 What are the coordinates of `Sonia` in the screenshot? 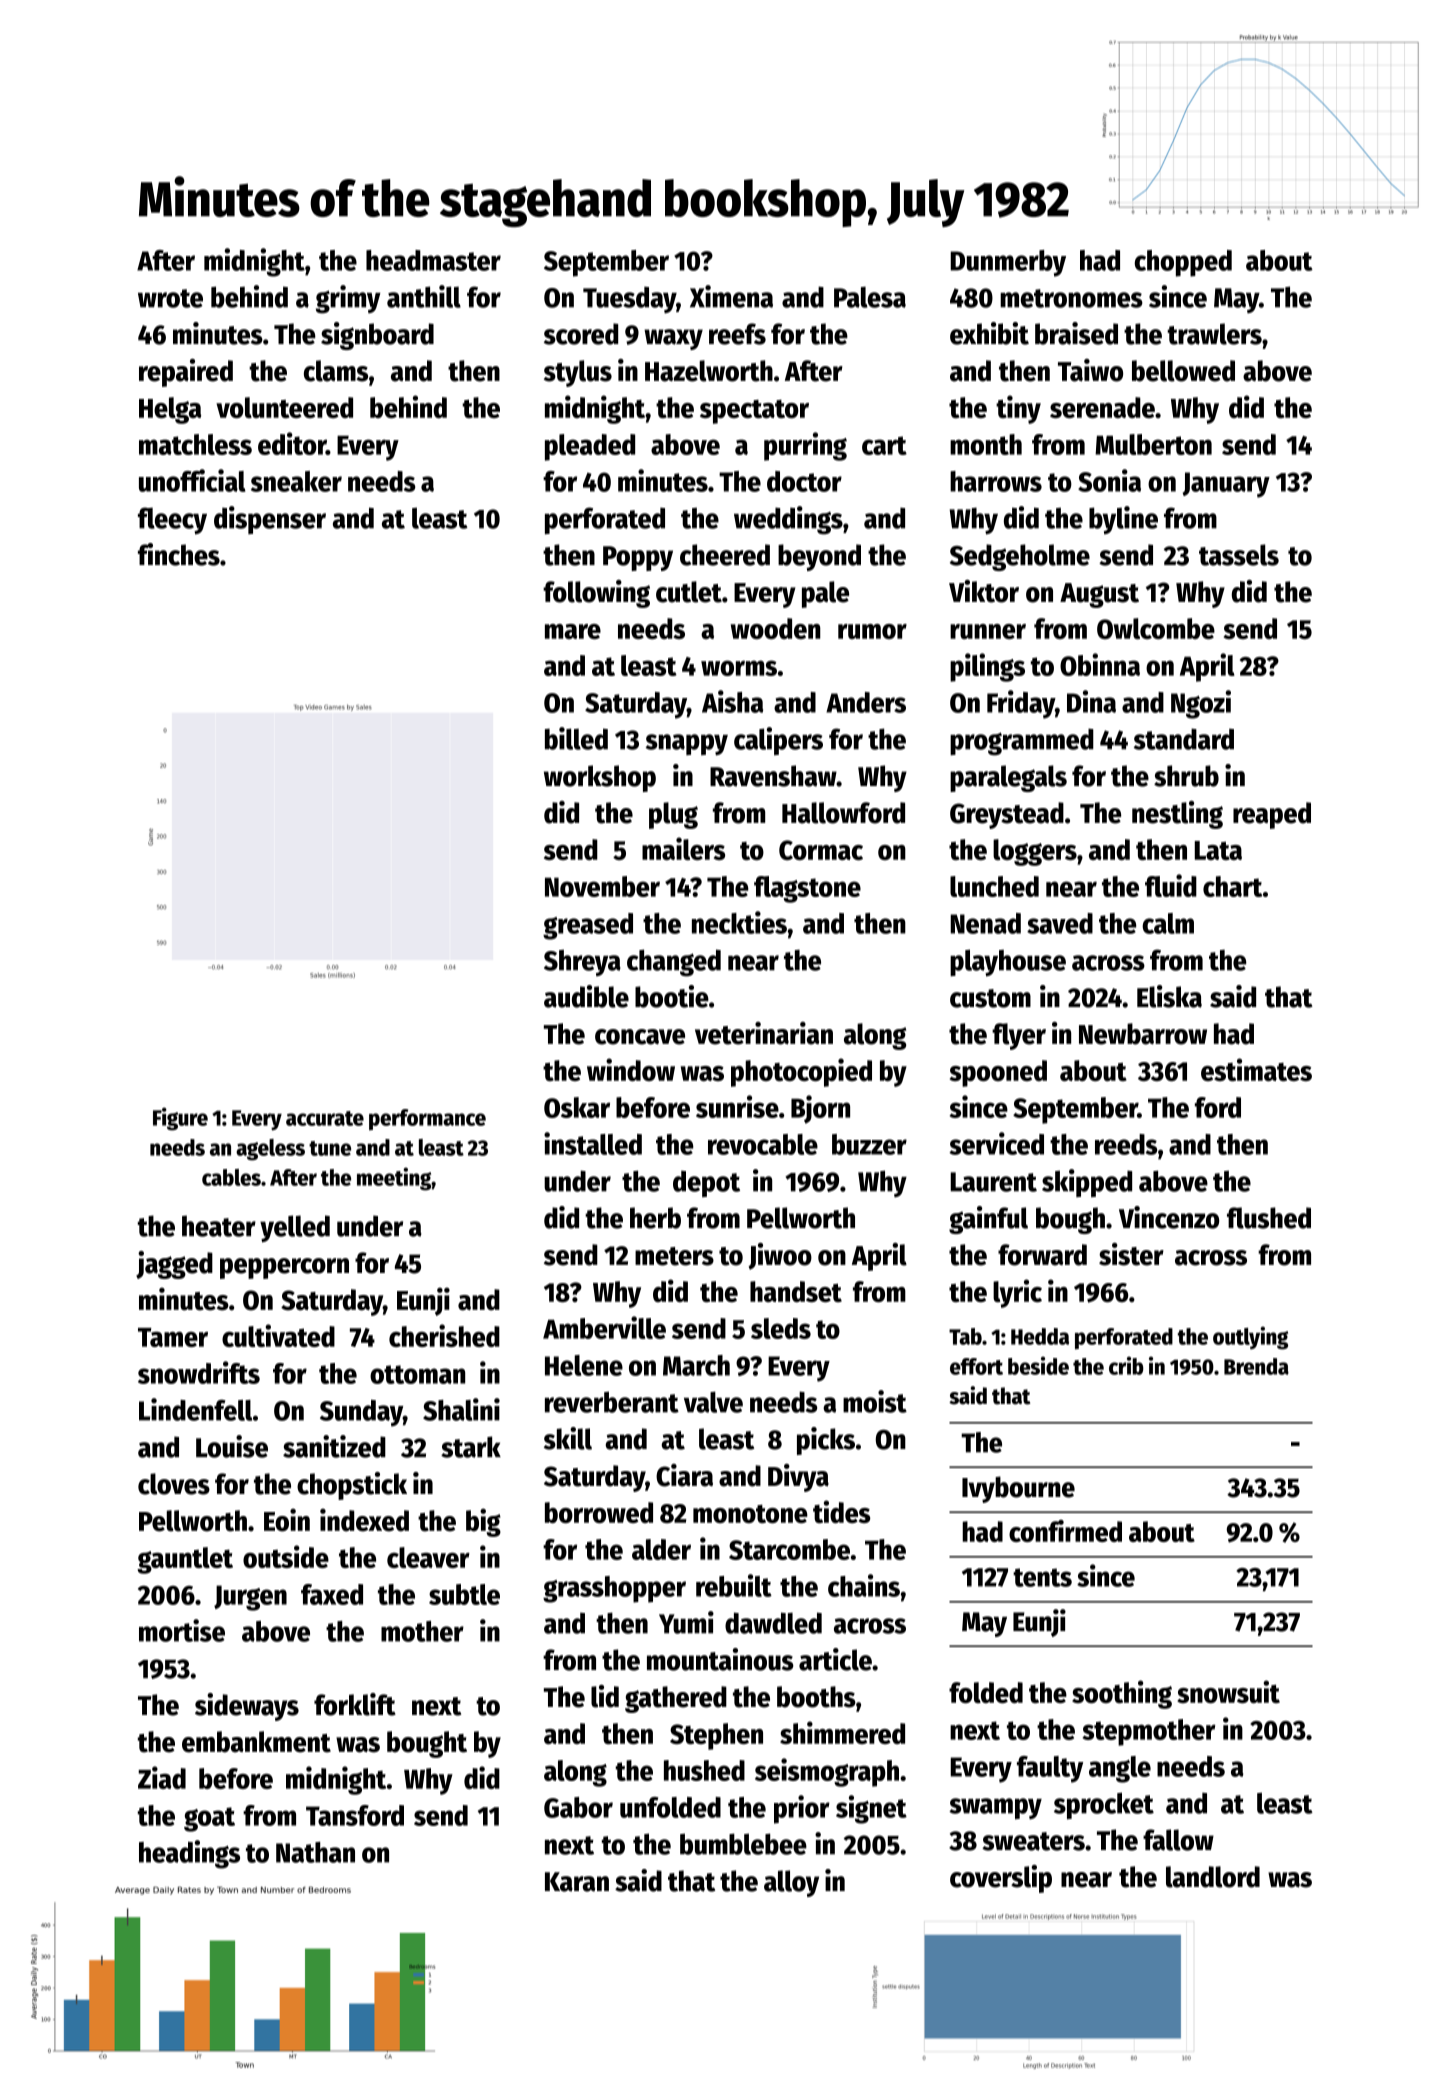 It's located at (1109, 480).
